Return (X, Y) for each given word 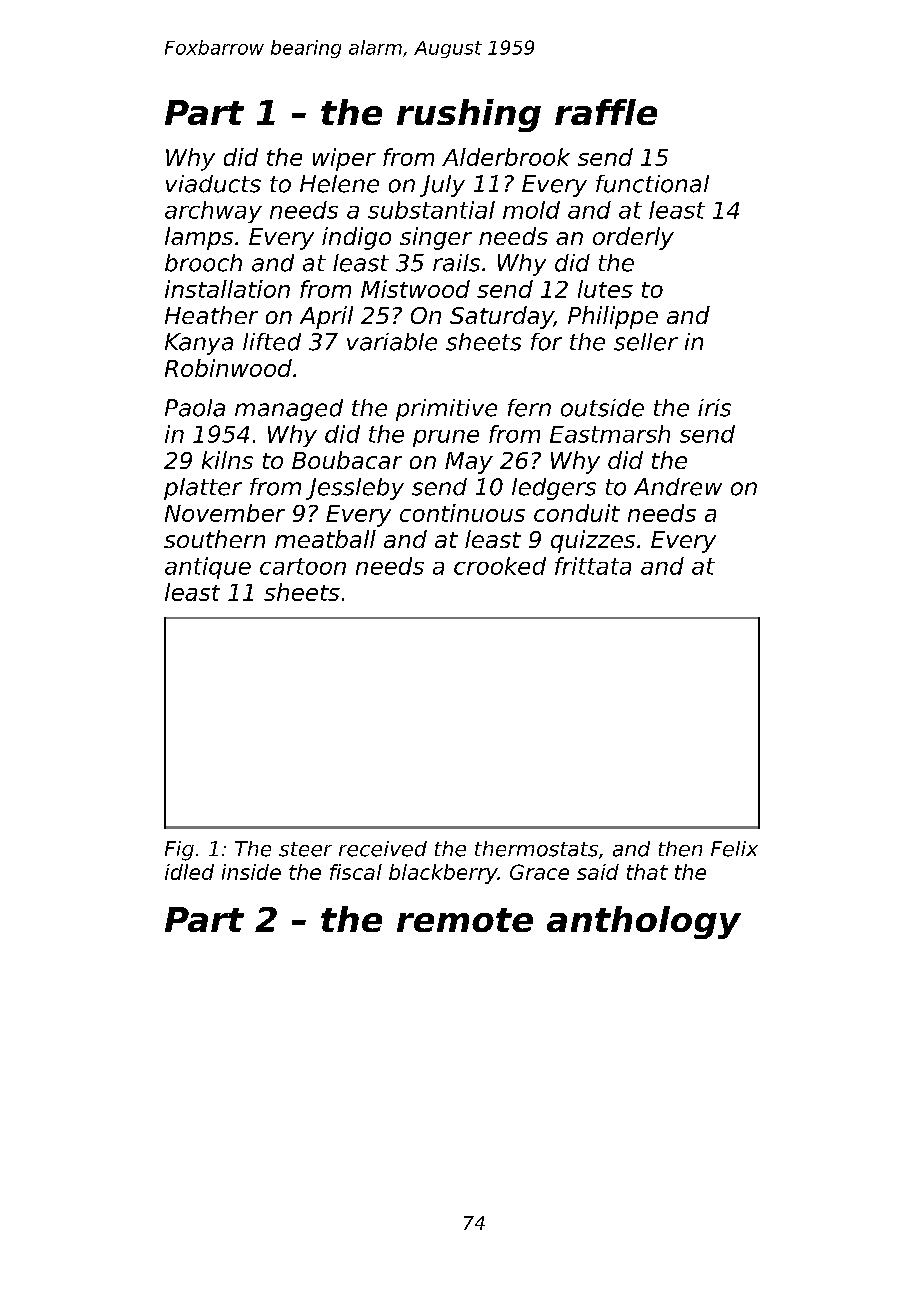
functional (652, 184)
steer (305, 849)
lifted (272, 342)
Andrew (678, 487)
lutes (605, 289)
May (469, 463)
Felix (734, 849)
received (383, 849)
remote (465, 920)
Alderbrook (506, 157)
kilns (227, 460)
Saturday (502, 317)
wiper (344, 159)
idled (189, 872)
